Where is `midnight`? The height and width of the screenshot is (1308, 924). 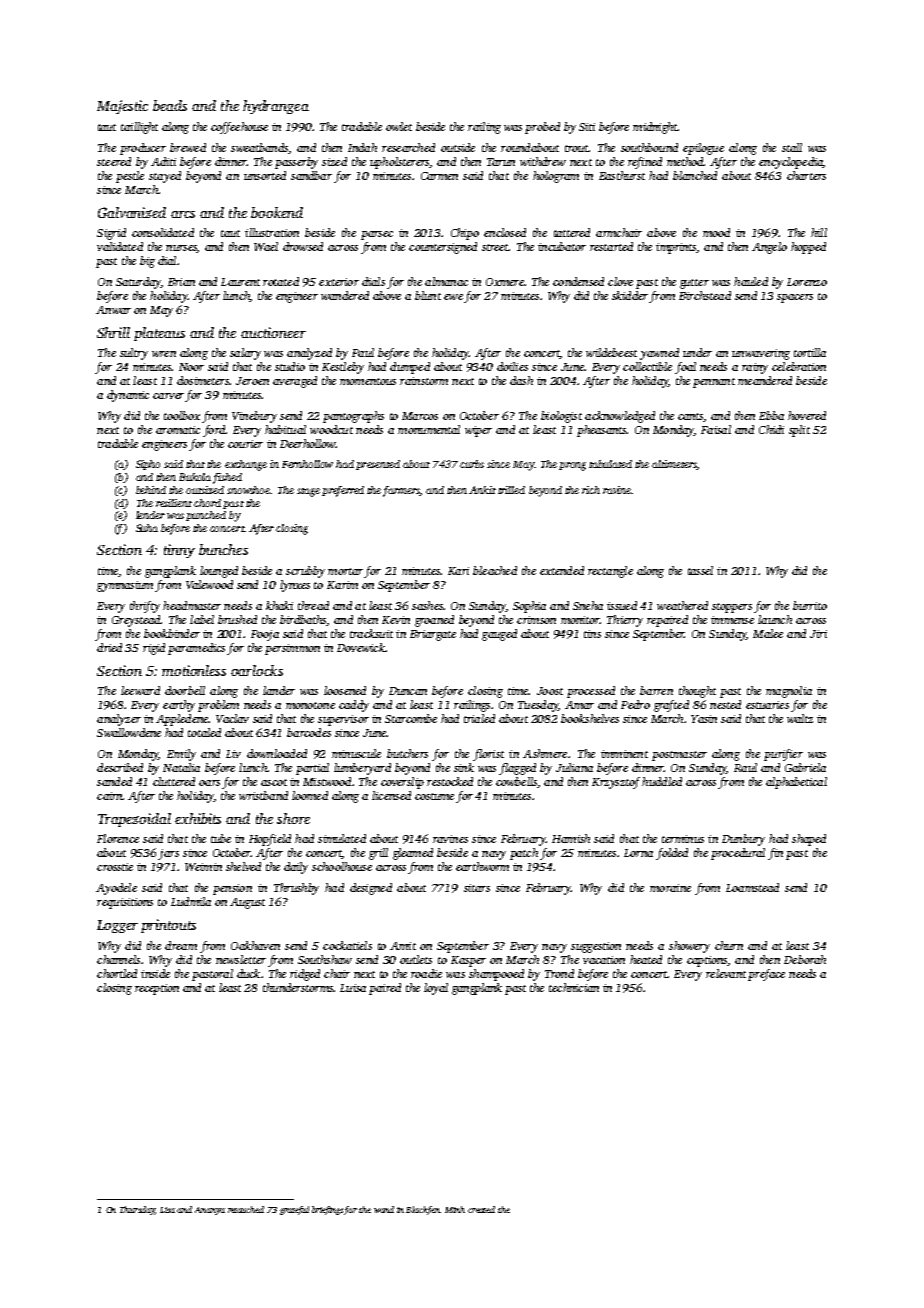 midnight is located at coordinates (655, 128).
